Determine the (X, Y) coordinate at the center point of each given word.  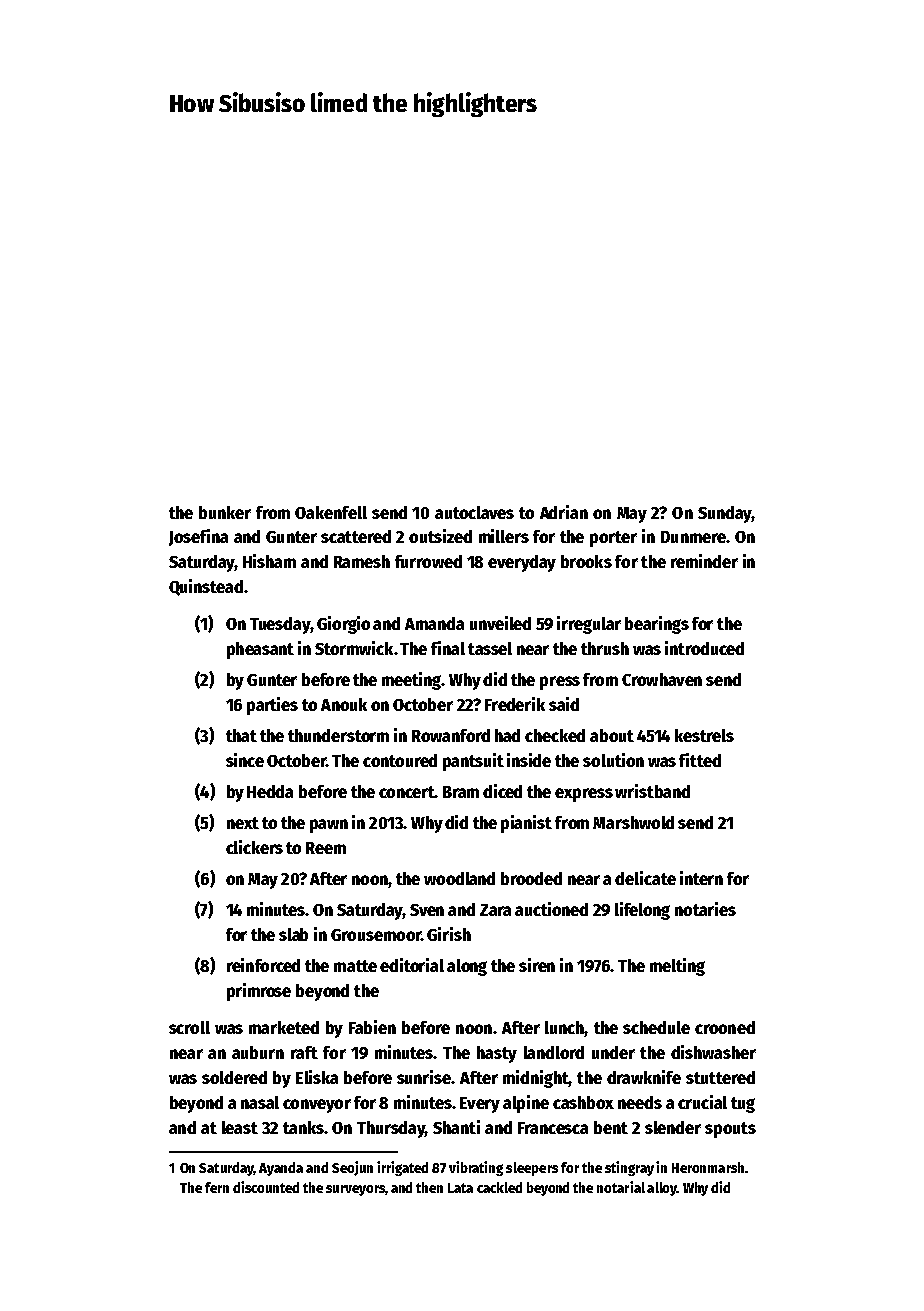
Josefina (198, 537)
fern (217, 1187)
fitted (700, 760)
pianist (526, 824)
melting (677, 967)
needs (640, 1102)
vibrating (476, 1168)
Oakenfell (331, 512)
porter (613, 539)
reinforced (263, 965)
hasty (497, 1054)
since (245, 760)
